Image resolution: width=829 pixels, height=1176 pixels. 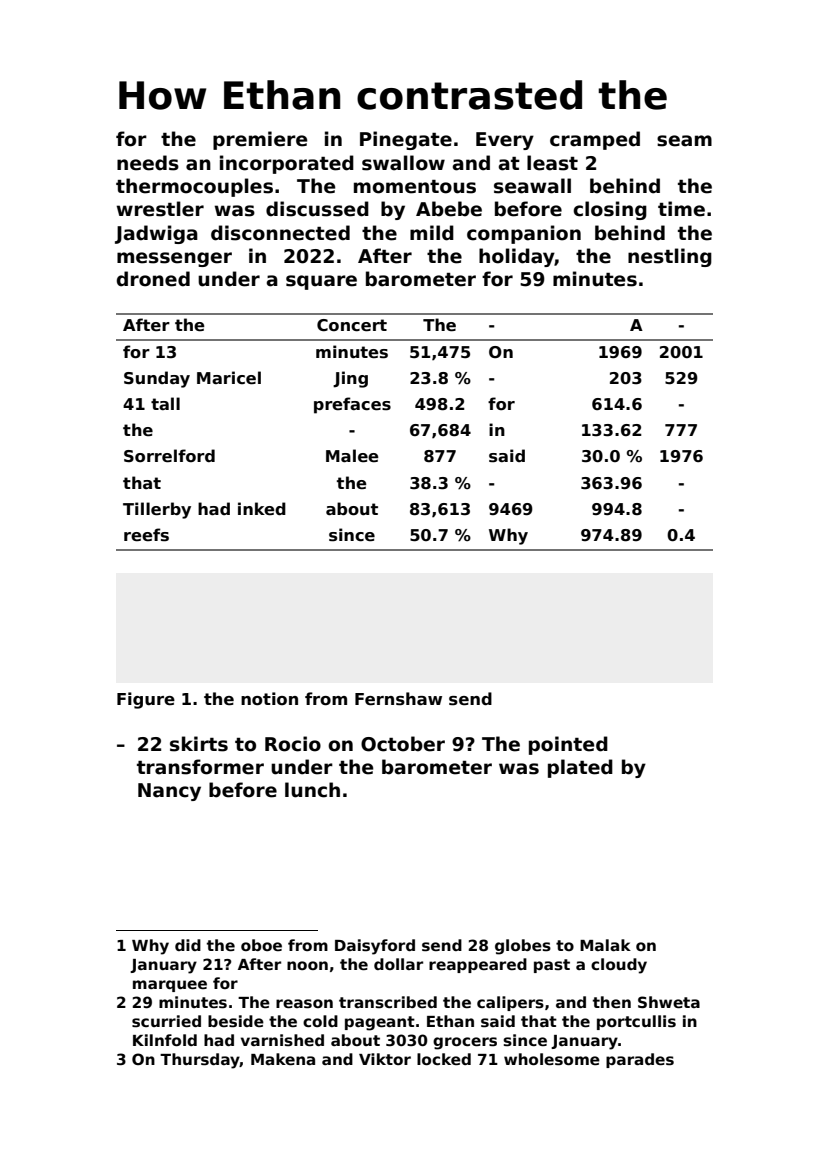 I want to click on Figure, so click(x=146, y=700).
